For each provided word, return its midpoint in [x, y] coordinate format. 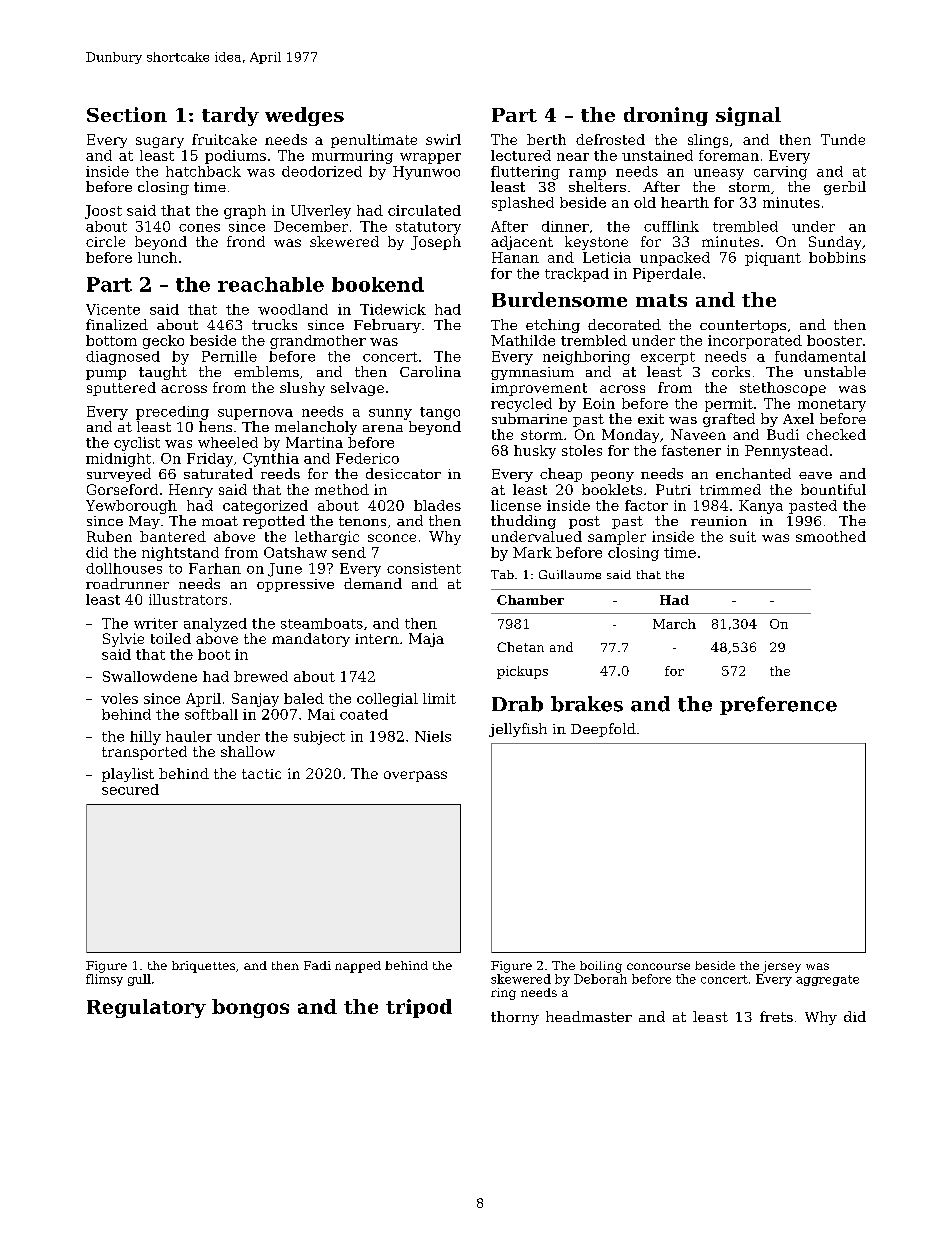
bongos [250, 1008]
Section [127, 114]
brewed [261, 676]
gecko [163, 342]
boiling [601, 967]
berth [546, 139]
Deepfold [603, 730]
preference [778, 705]
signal [748, 116]
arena [383, 428]
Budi [783, 434]
